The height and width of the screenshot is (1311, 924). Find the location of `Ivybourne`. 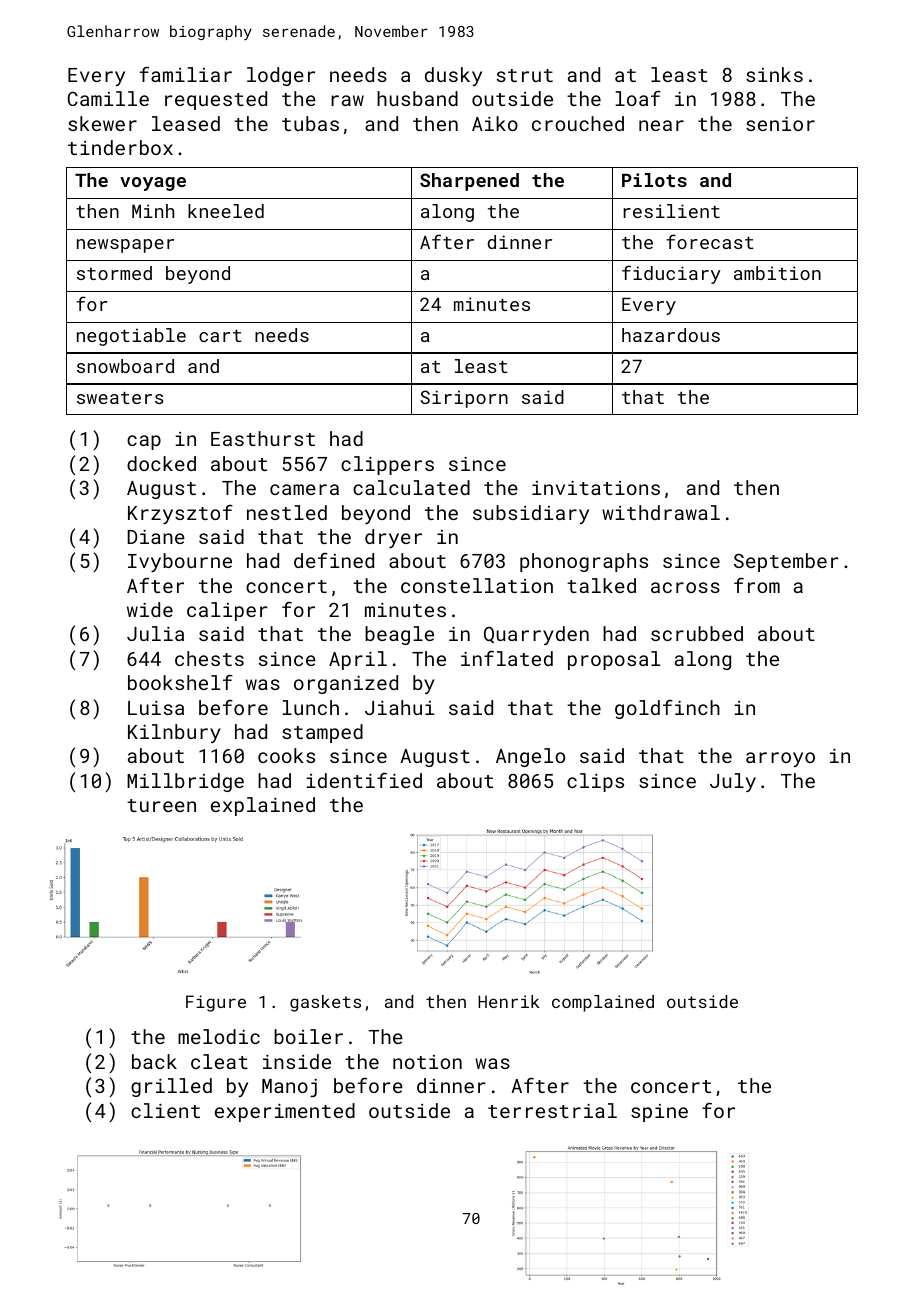

Ivybourne is located at coordinates (180, 562).
